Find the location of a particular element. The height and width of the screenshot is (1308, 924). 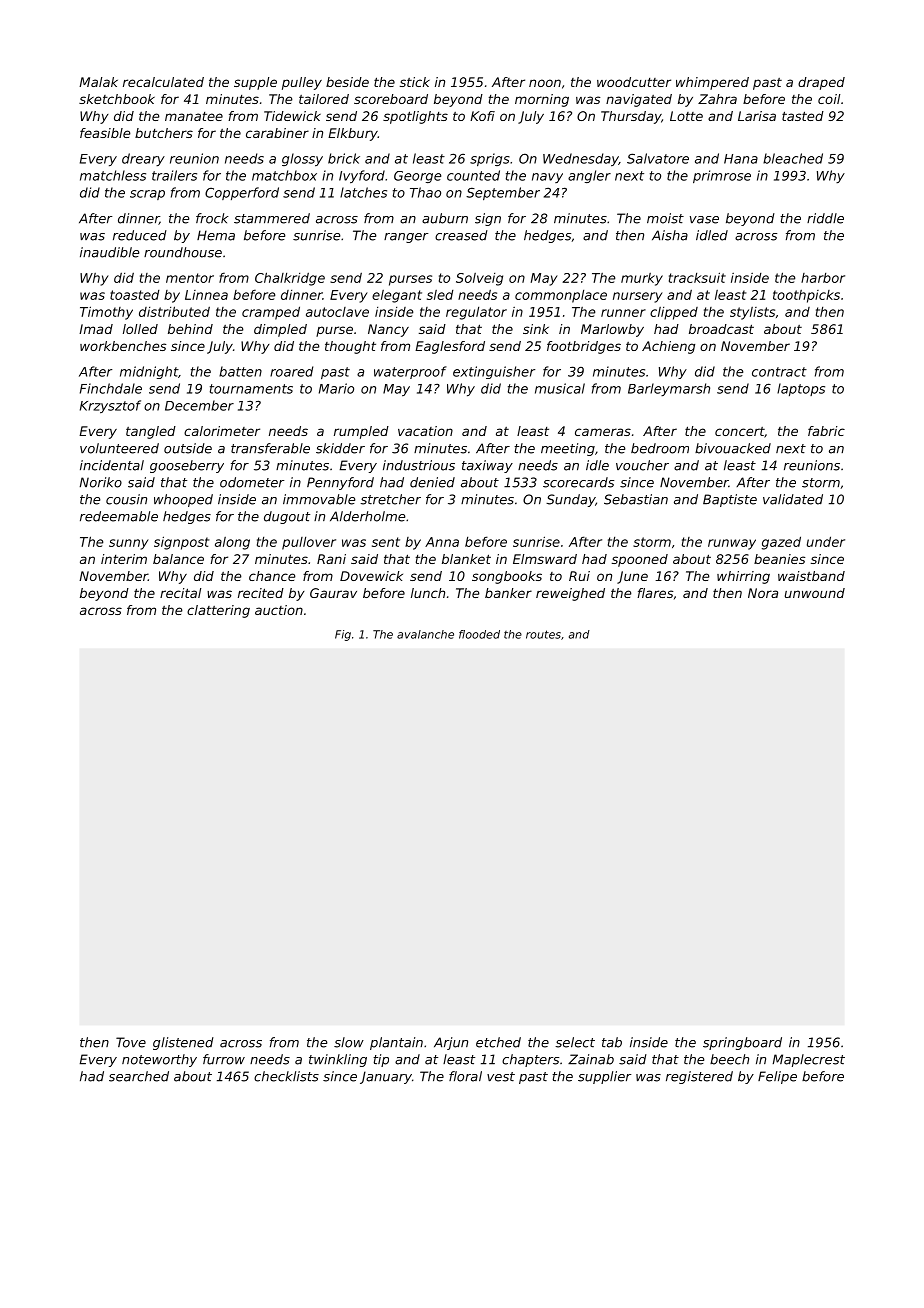

regulator is located at coordinates (476, 313).
